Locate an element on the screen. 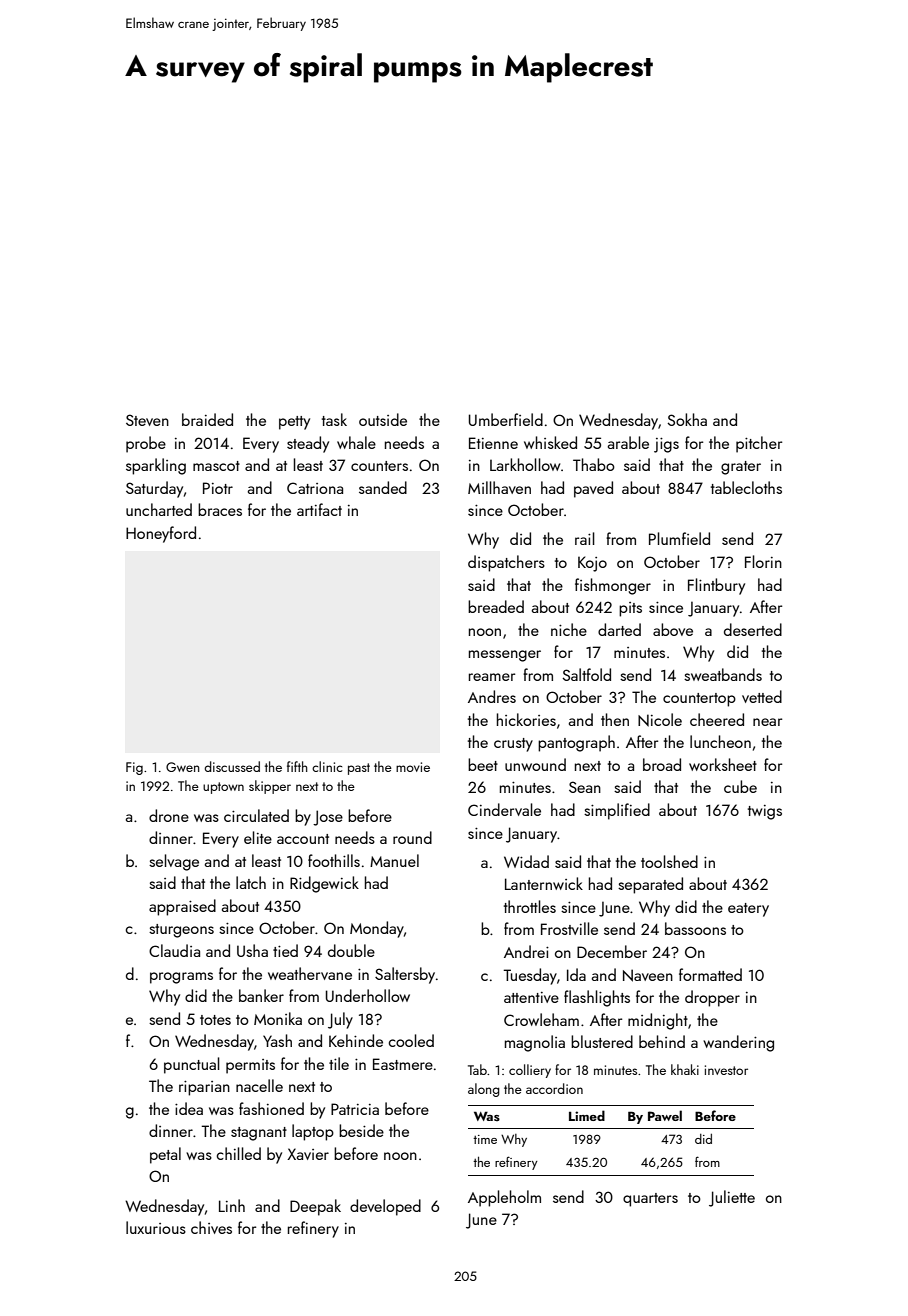 This screenshot has width=908, height=1316. movie is located at coordinates (413, 767).
